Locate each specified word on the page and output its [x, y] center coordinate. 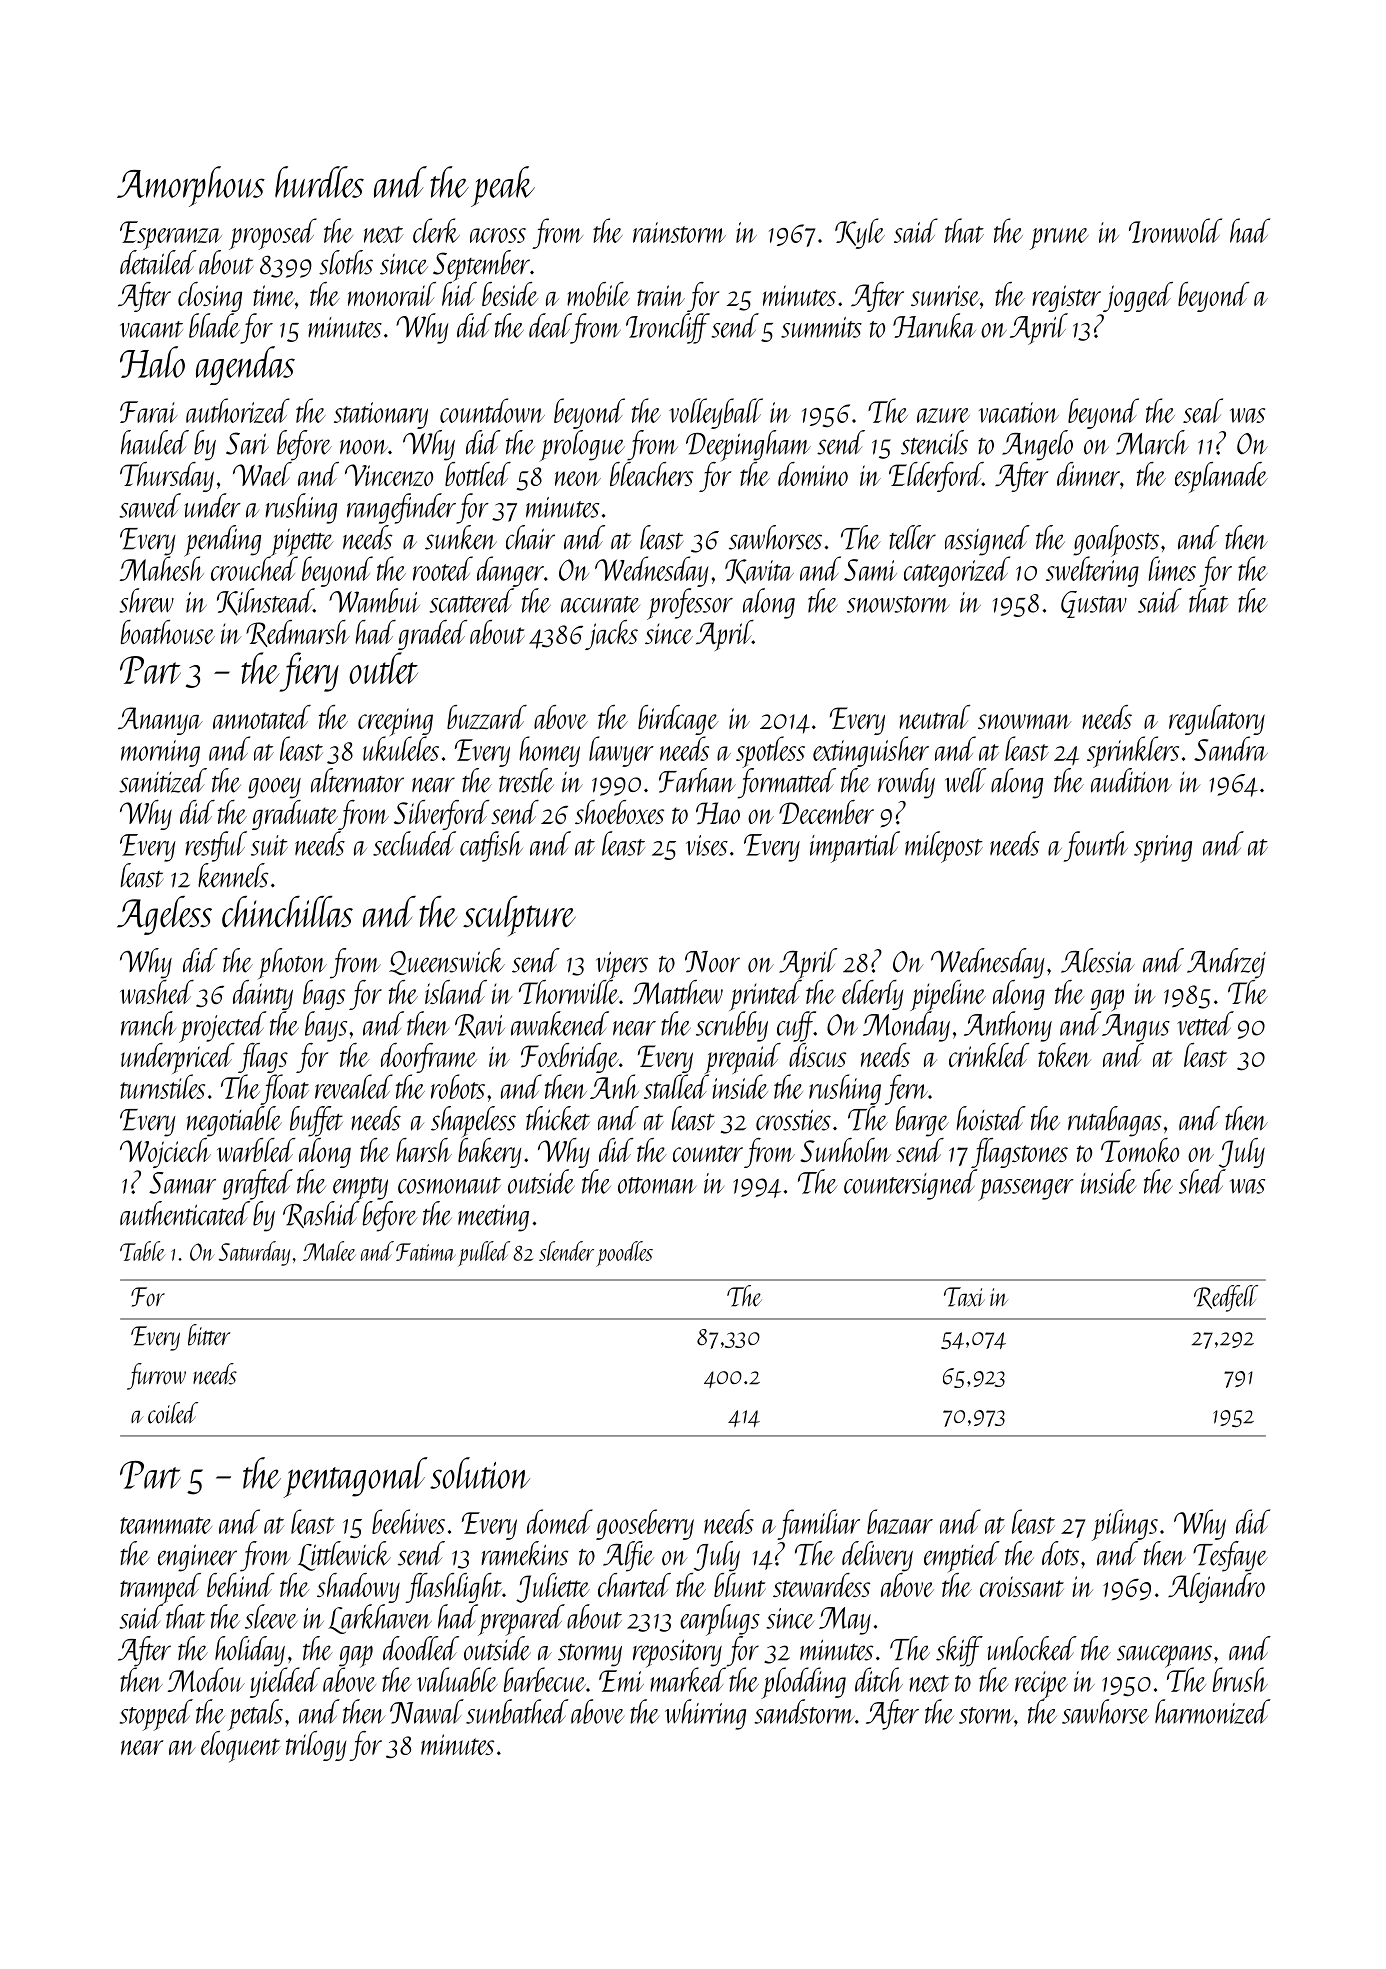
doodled [421, 1648]
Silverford [441, 815]
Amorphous [191, 186]
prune [1059, 239]
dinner [1088, 474]
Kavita [759, 571]
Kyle [860, 233]
